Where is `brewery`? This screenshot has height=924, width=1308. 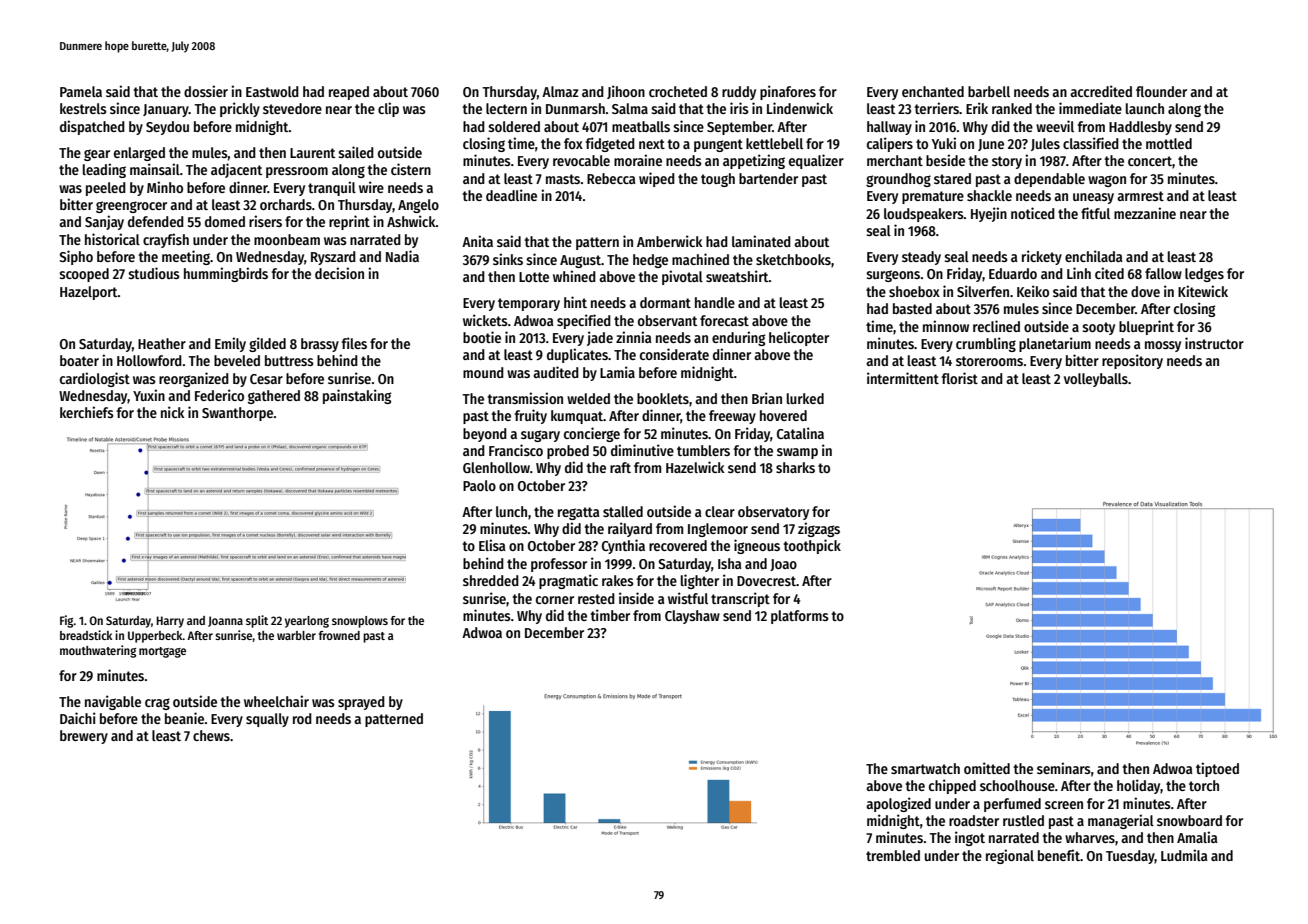
brewery is located at coordinates (84, 737).
